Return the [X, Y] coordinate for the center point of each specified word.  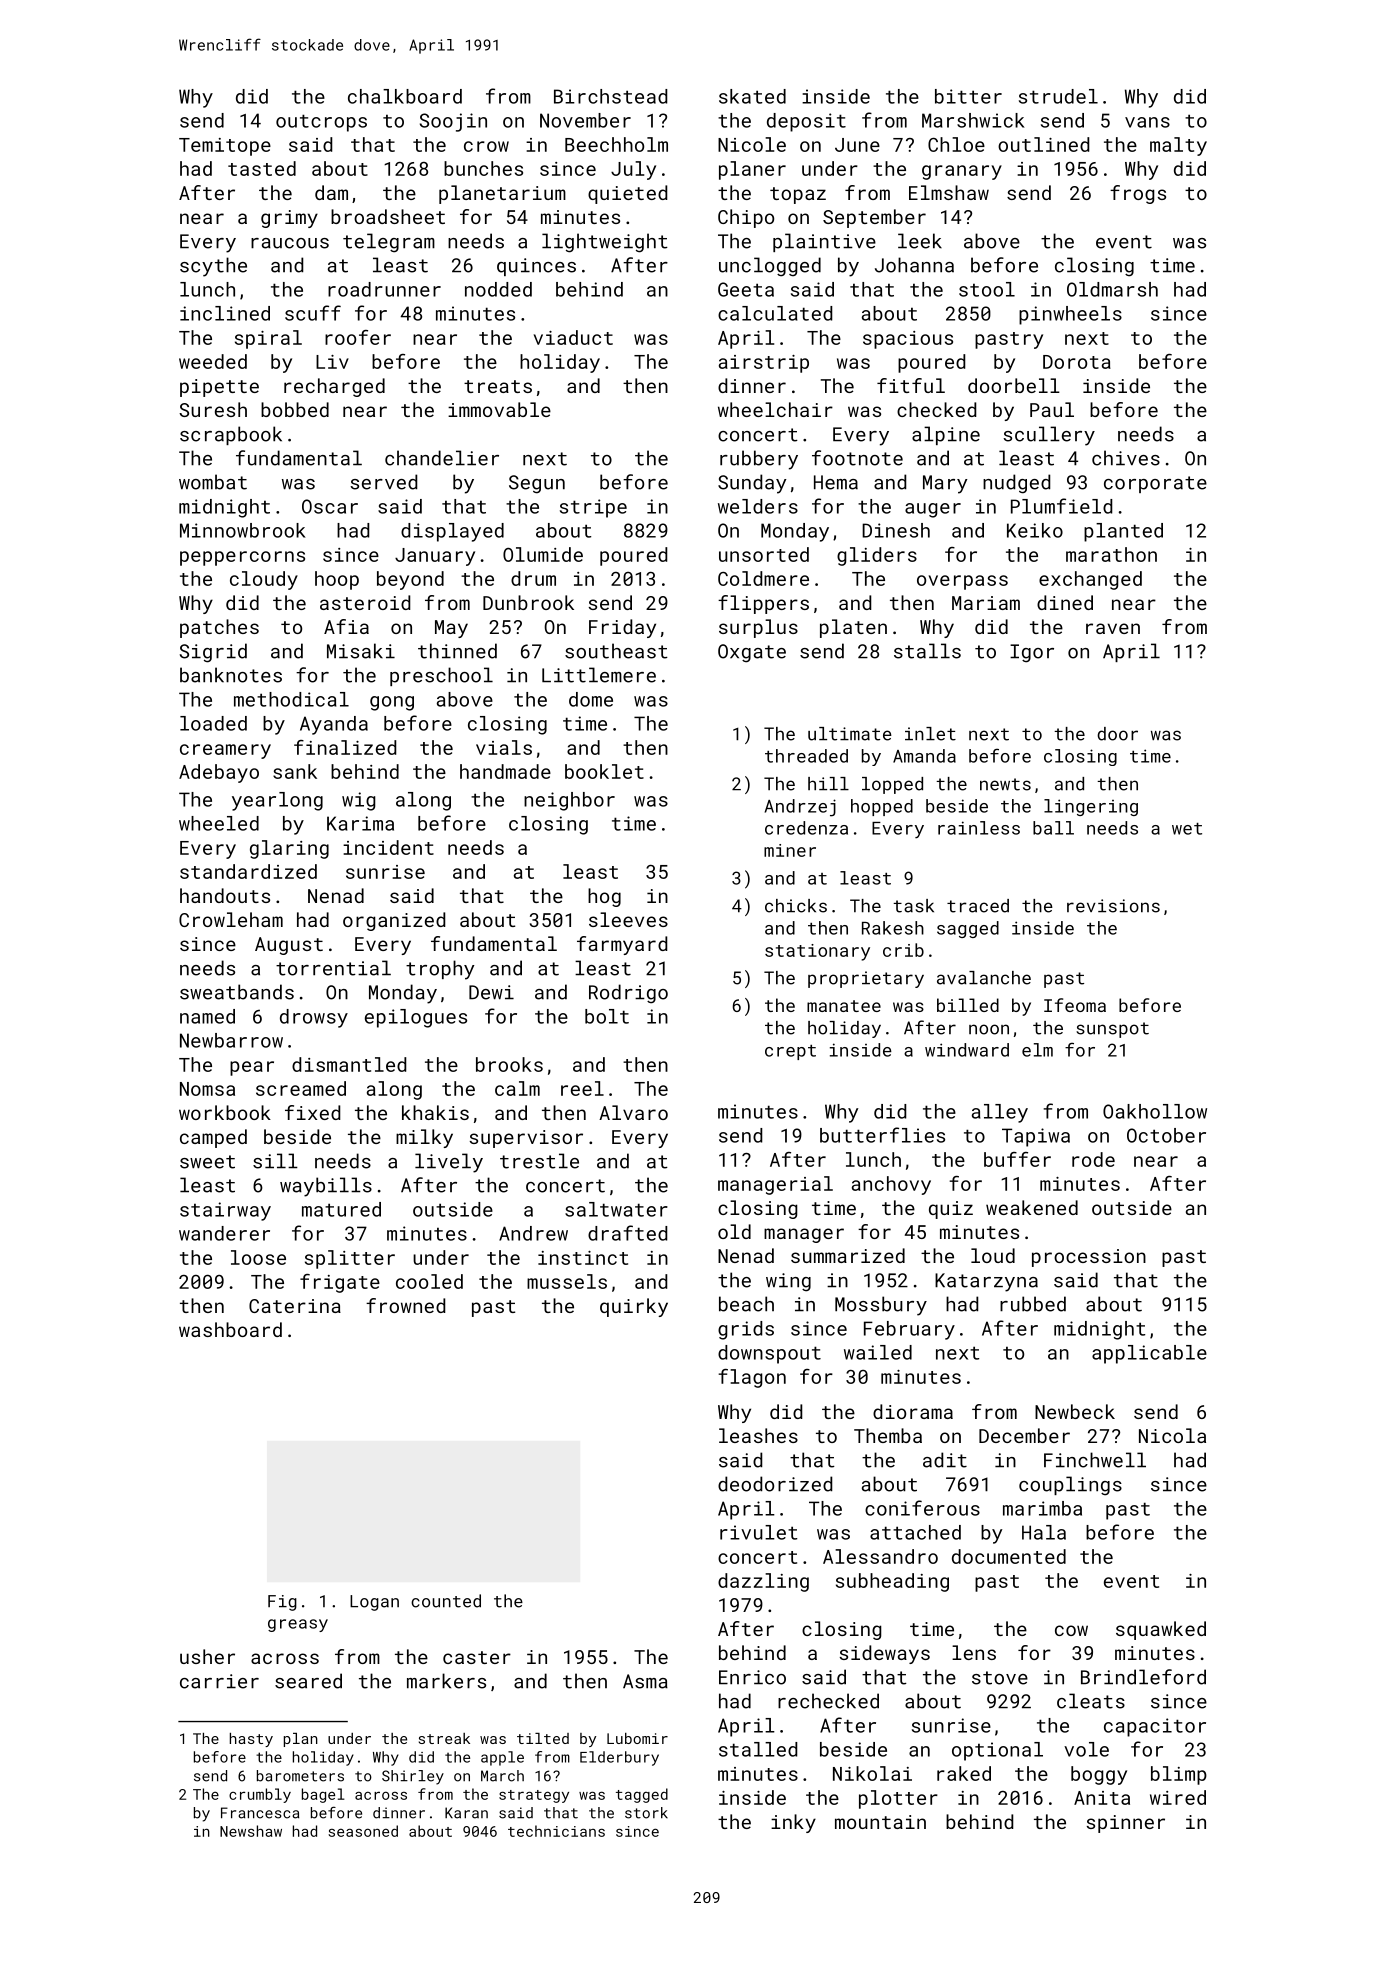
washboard [230, 1329]
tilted [543, 1738]
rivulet [758, 1532]
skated [752, 96]
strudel [1058, 96]
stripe [593, 508]
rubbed [1033, 1304]
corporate [1155, 484]
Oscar [330, 506]
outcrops [321, 123]
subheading [892, 1582]
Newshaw [251, 1831]
